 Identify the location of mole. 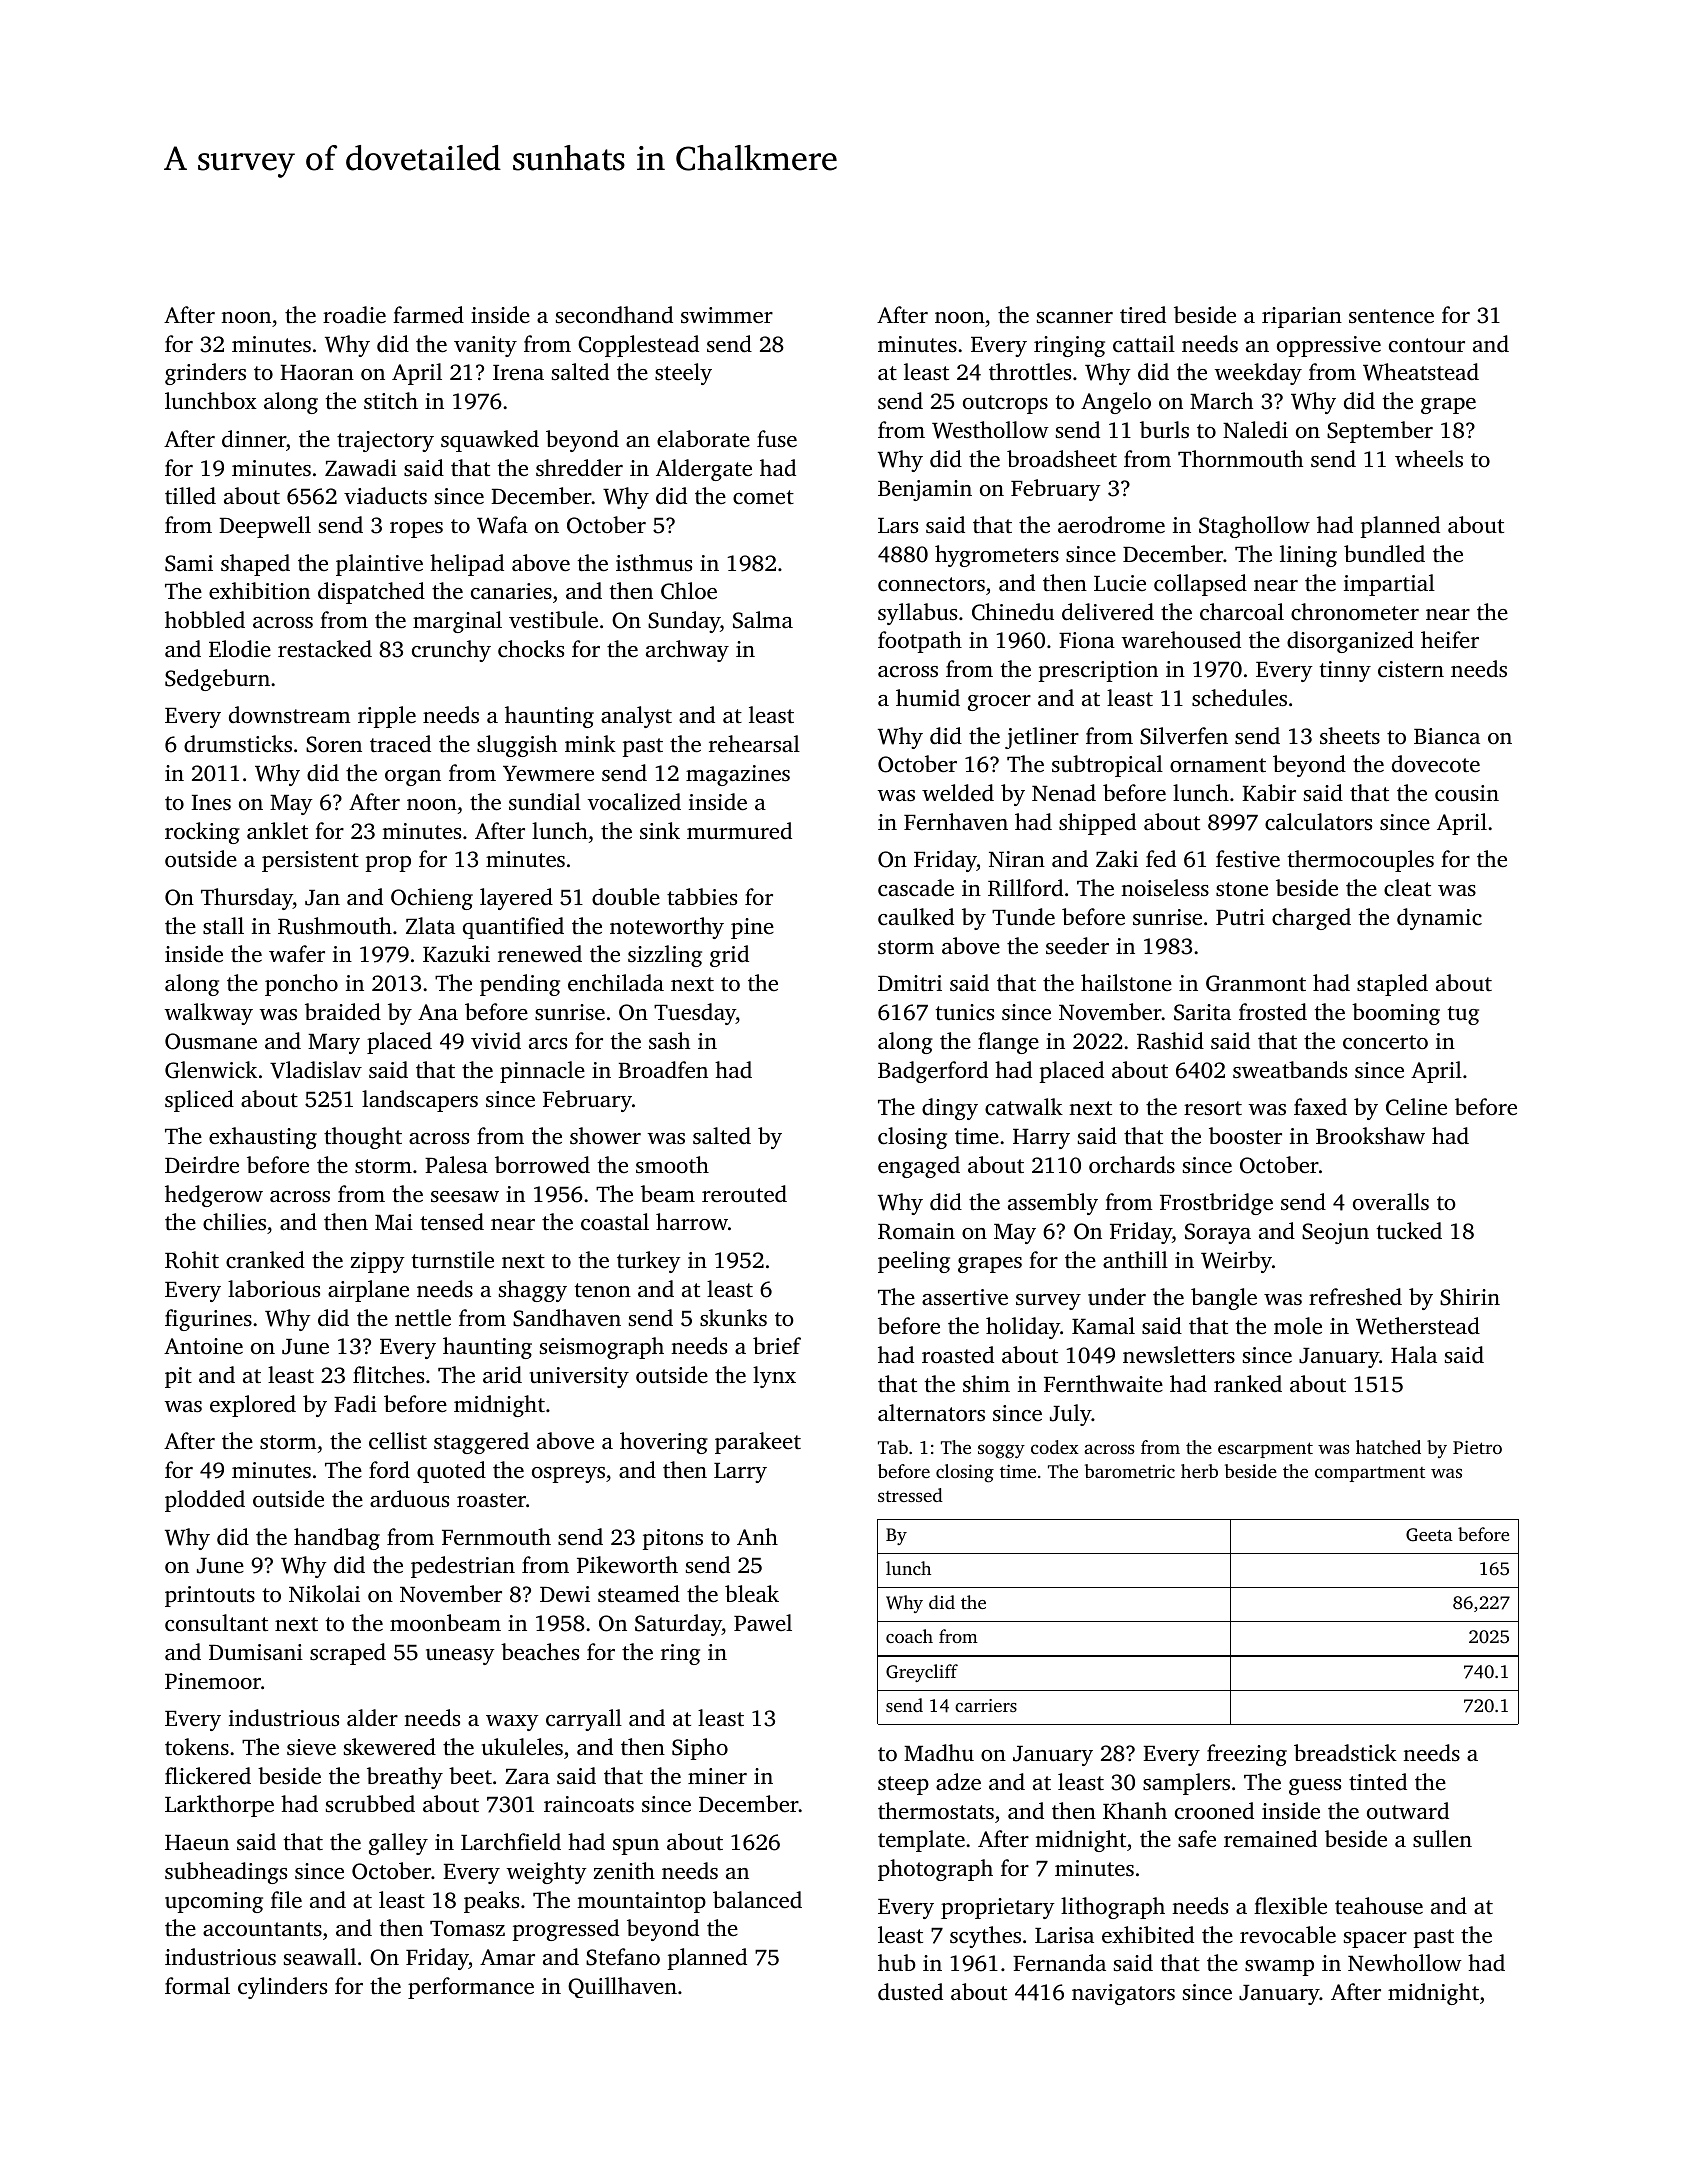
(1298, 1325).
